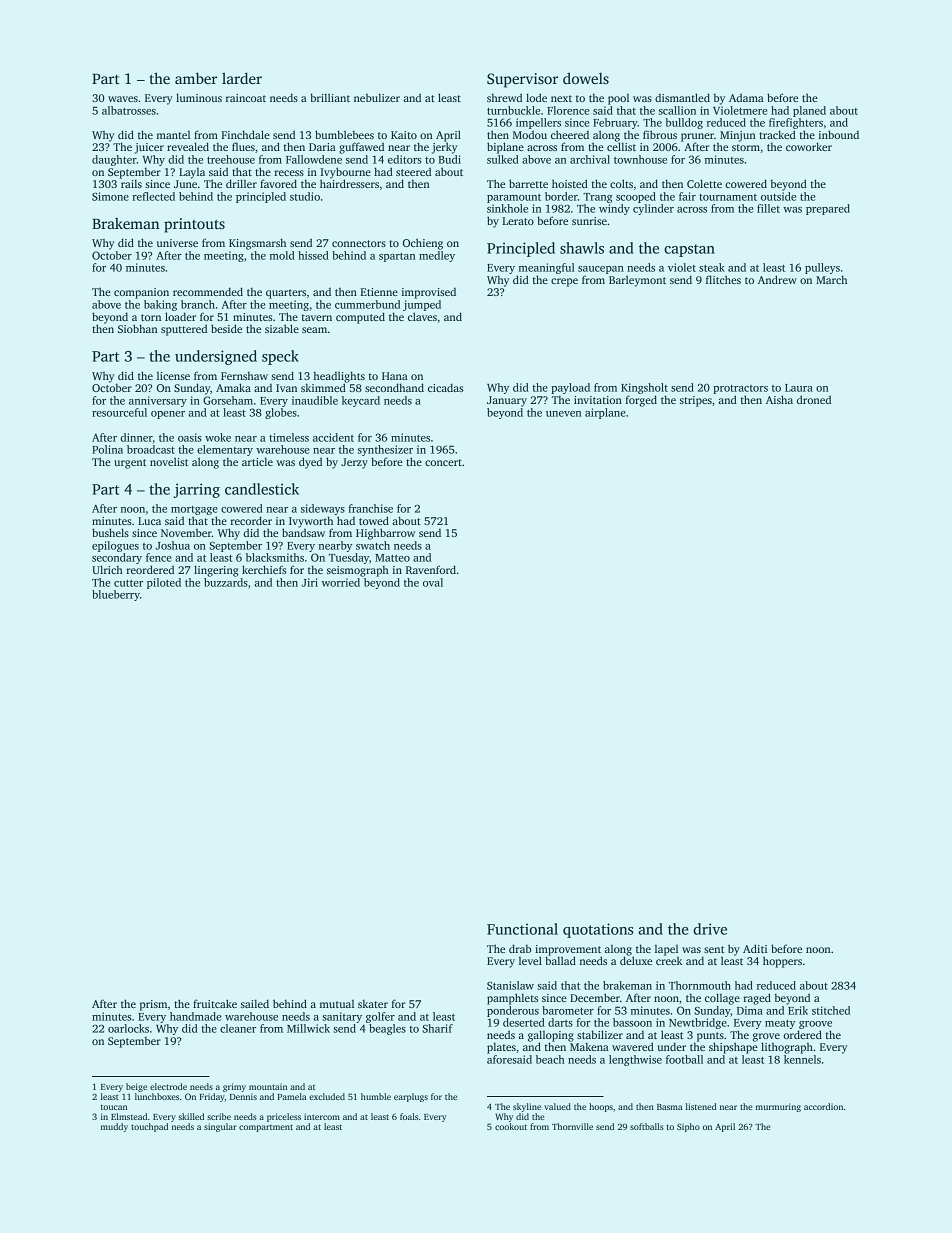 This screenshot has height=1233, width=952. I want to click on airplane, so click(605, 413).
